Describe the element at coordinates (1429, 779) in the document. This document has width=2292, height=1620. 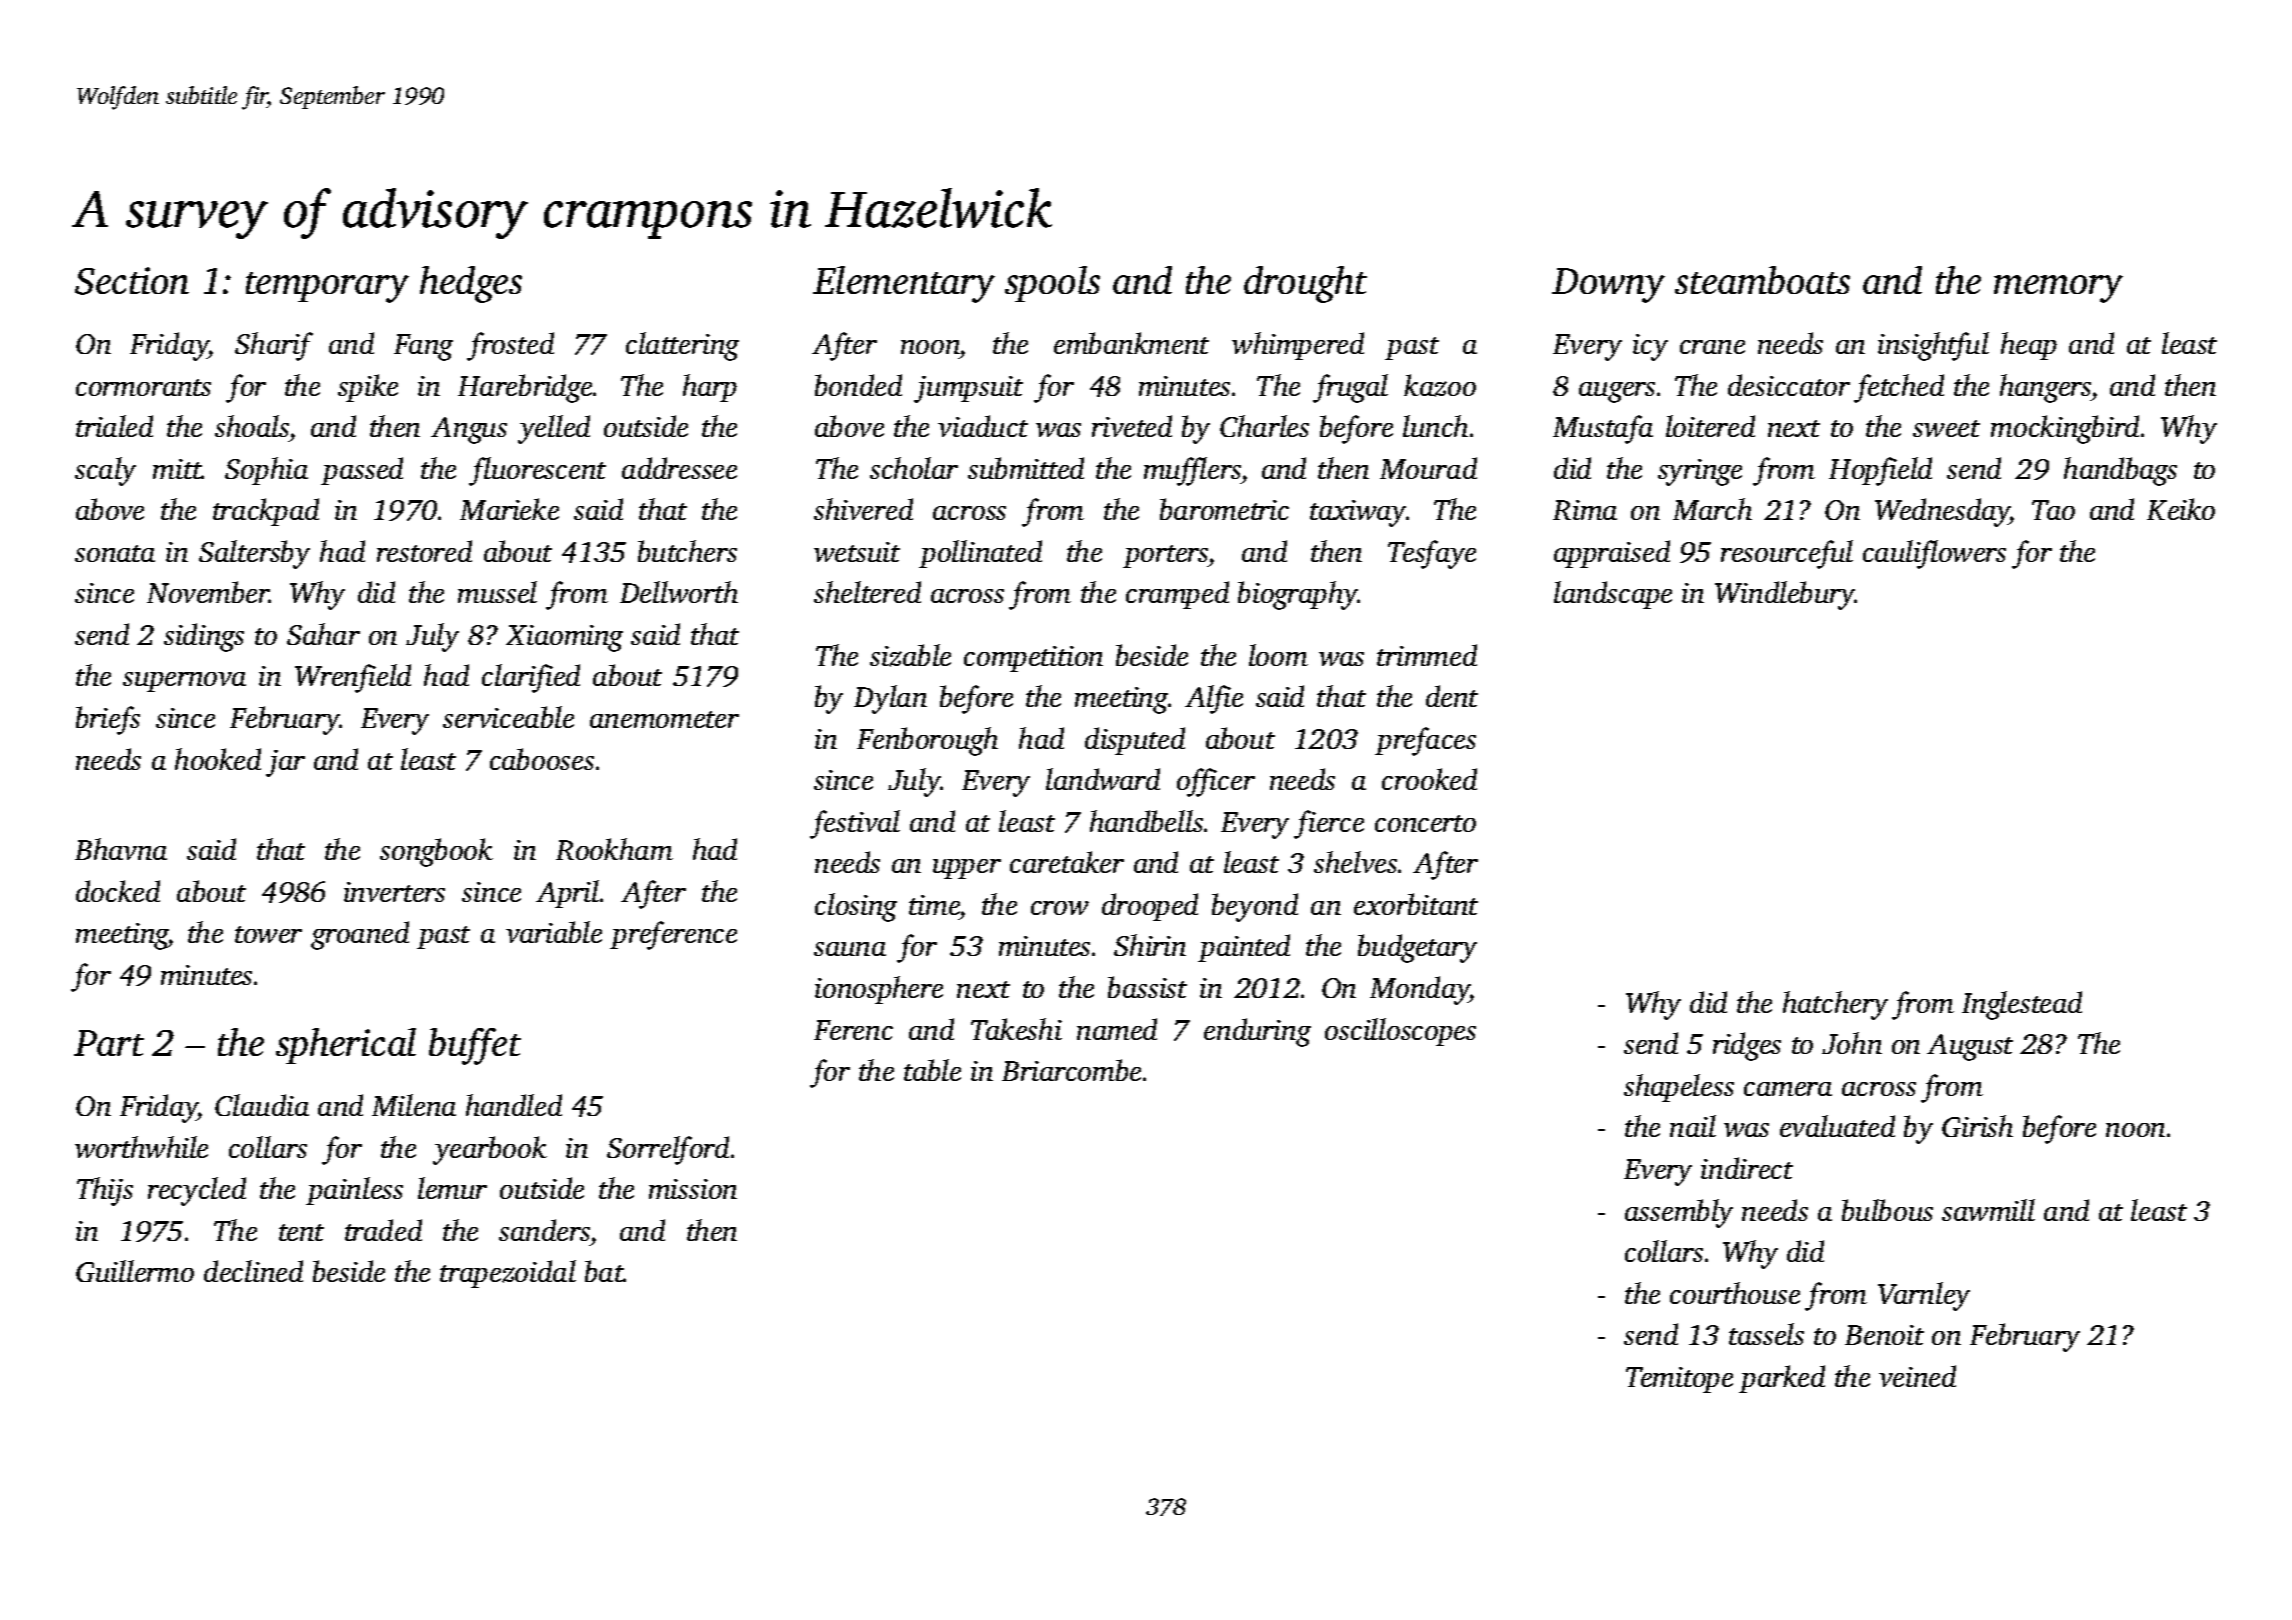
I see `crooked` at that location.
